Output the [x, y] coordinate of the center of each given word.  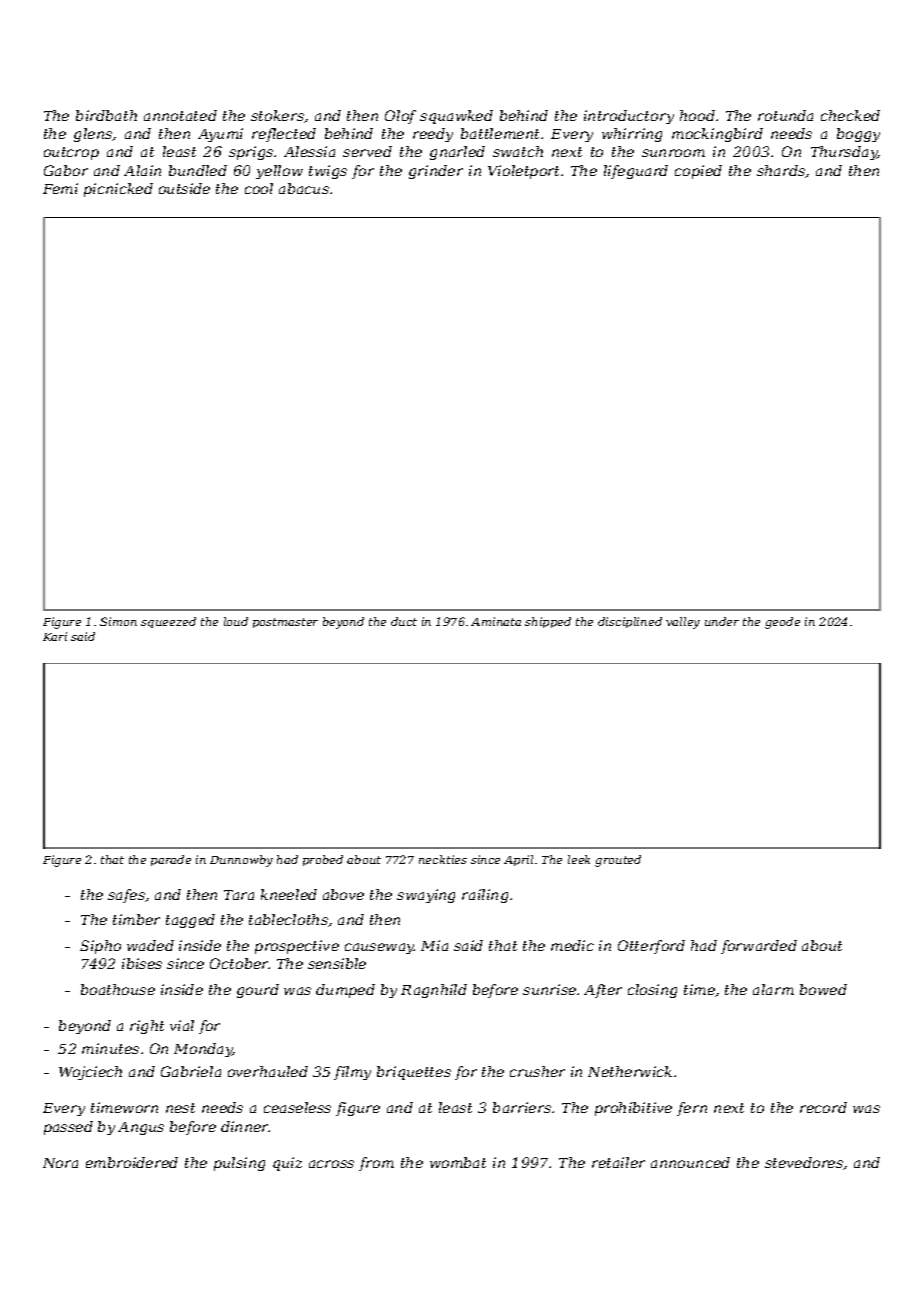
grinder [436, 172]
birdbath [106, 115]
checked [850, 115]
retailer [618, 1162]
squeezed [168, 622]
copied [698, 172]
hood [697, 115]
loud [236, 621]
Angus [141, 1128]
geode [782, 623]
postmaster [285, 623]
